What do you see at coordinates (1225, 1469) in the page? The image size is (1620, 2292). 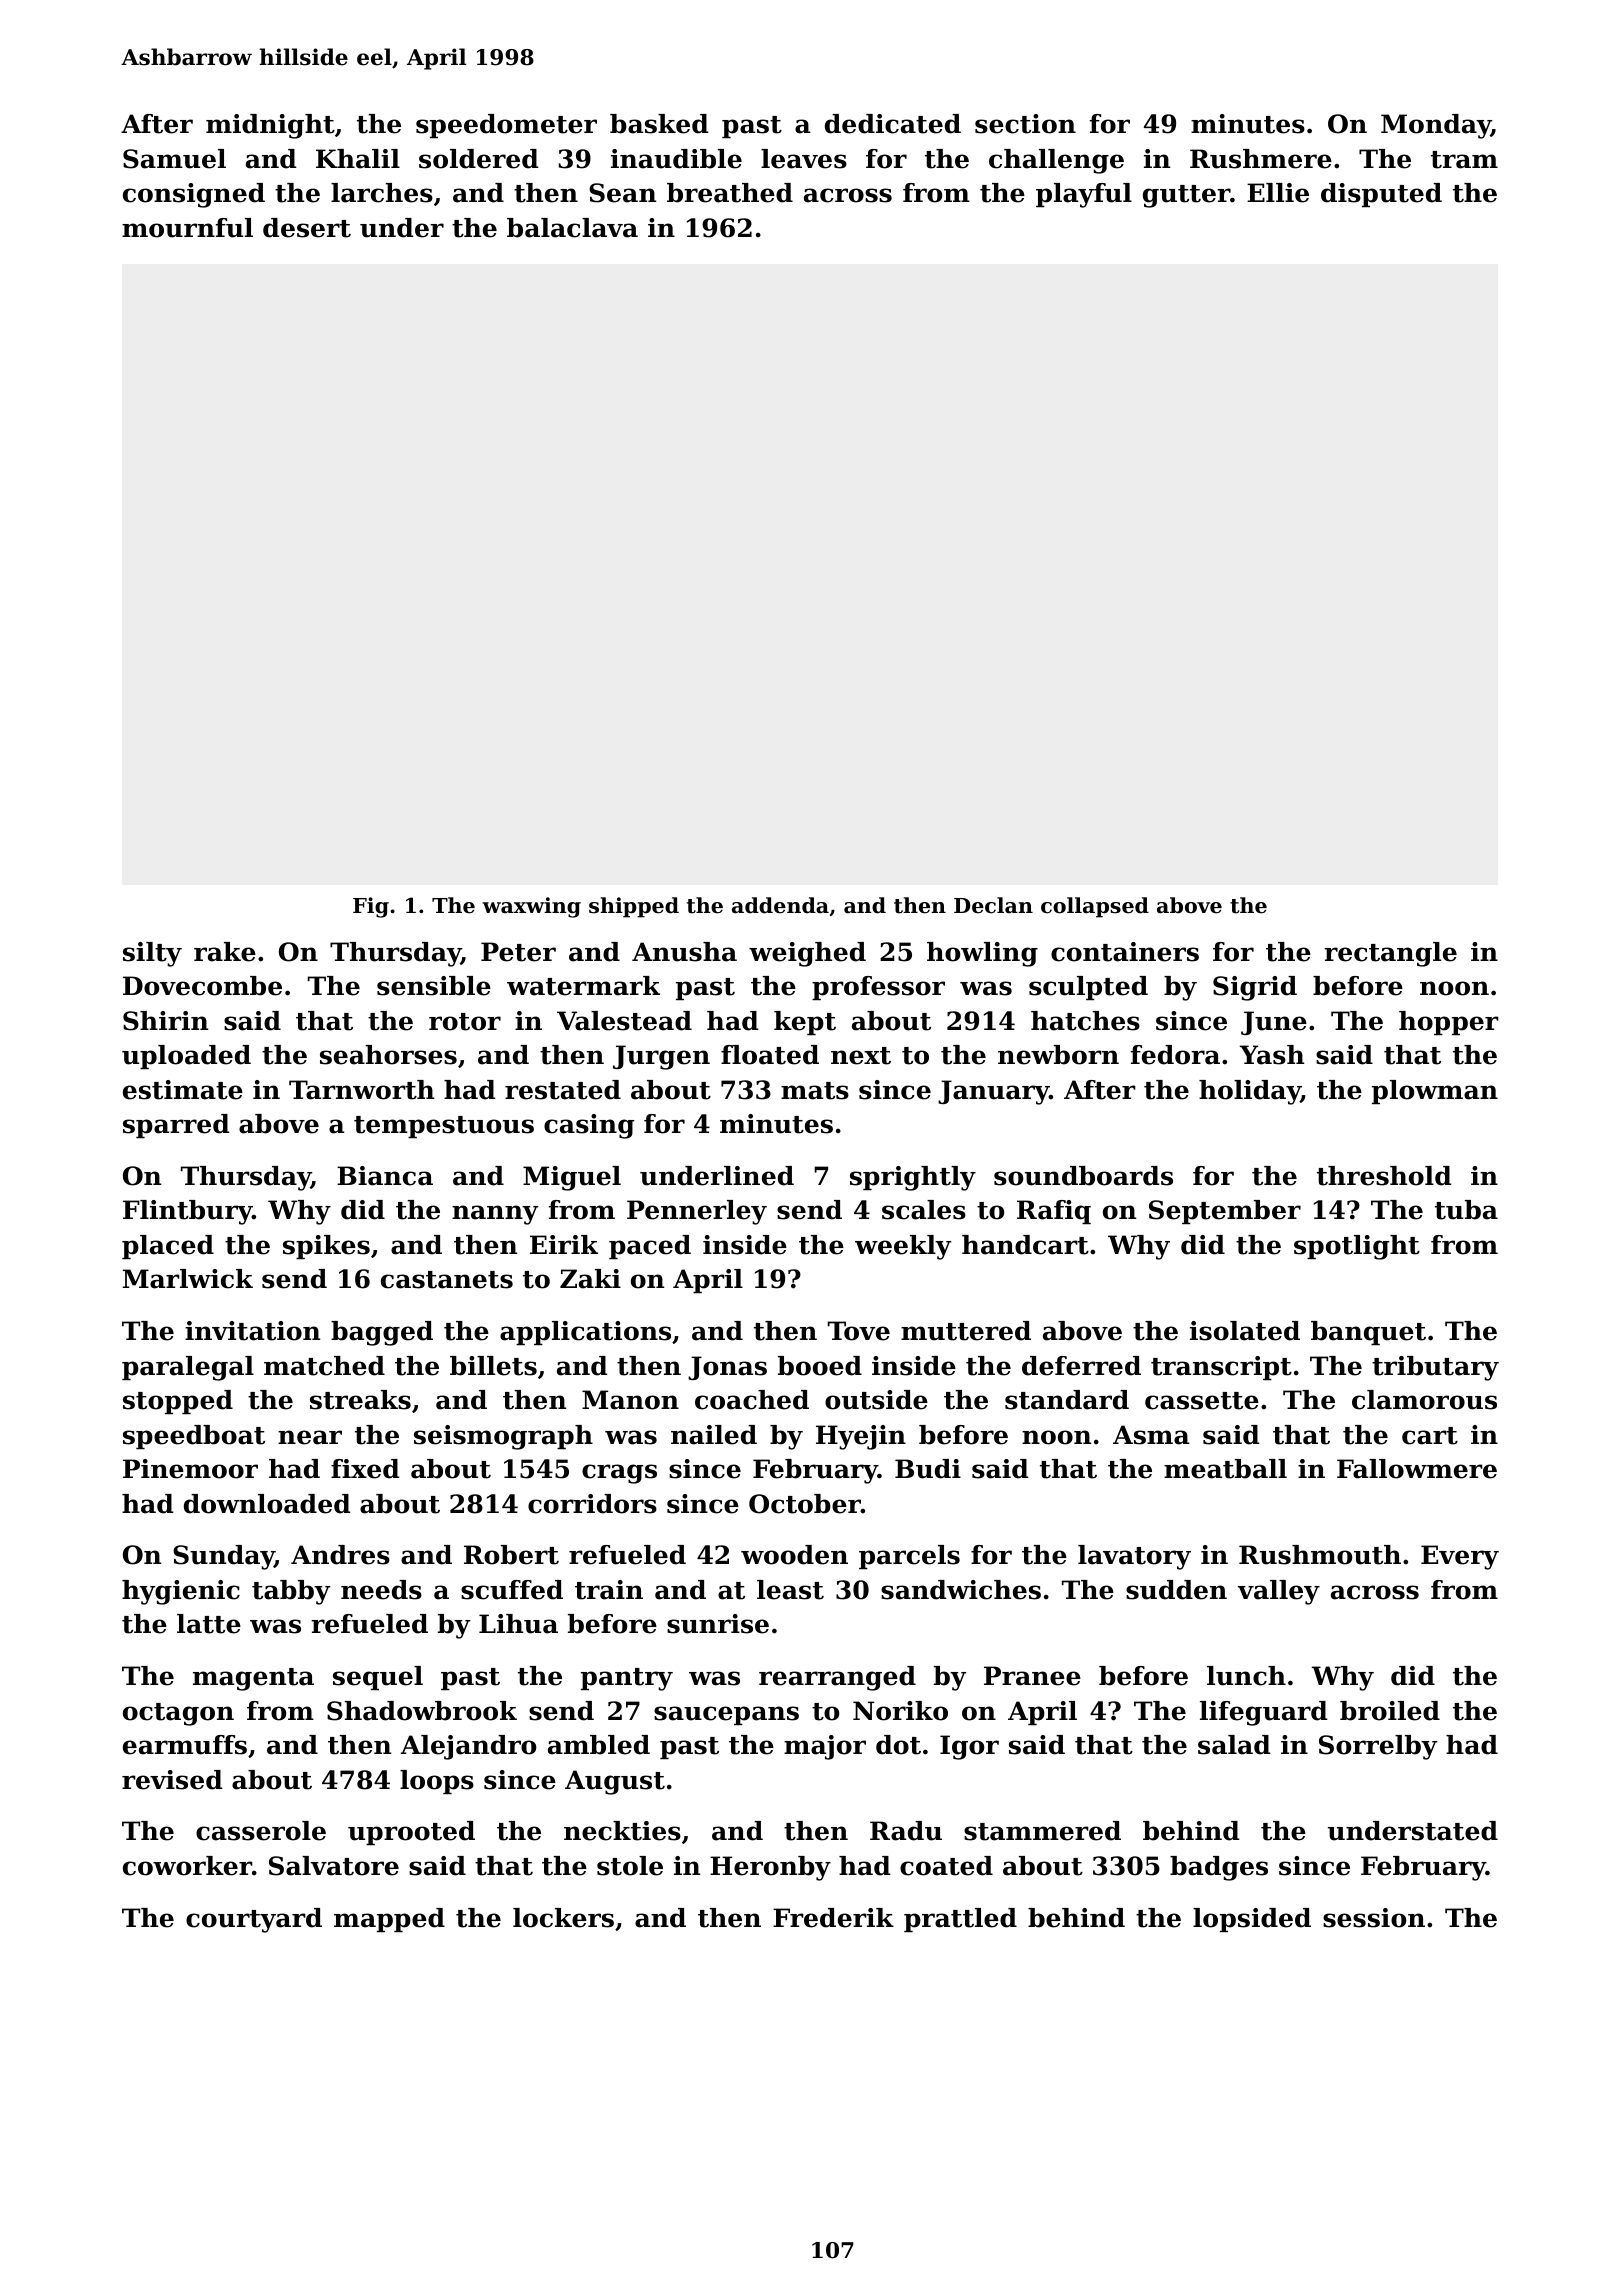 I see `meatball` at bounding box center [1225, 1469].
